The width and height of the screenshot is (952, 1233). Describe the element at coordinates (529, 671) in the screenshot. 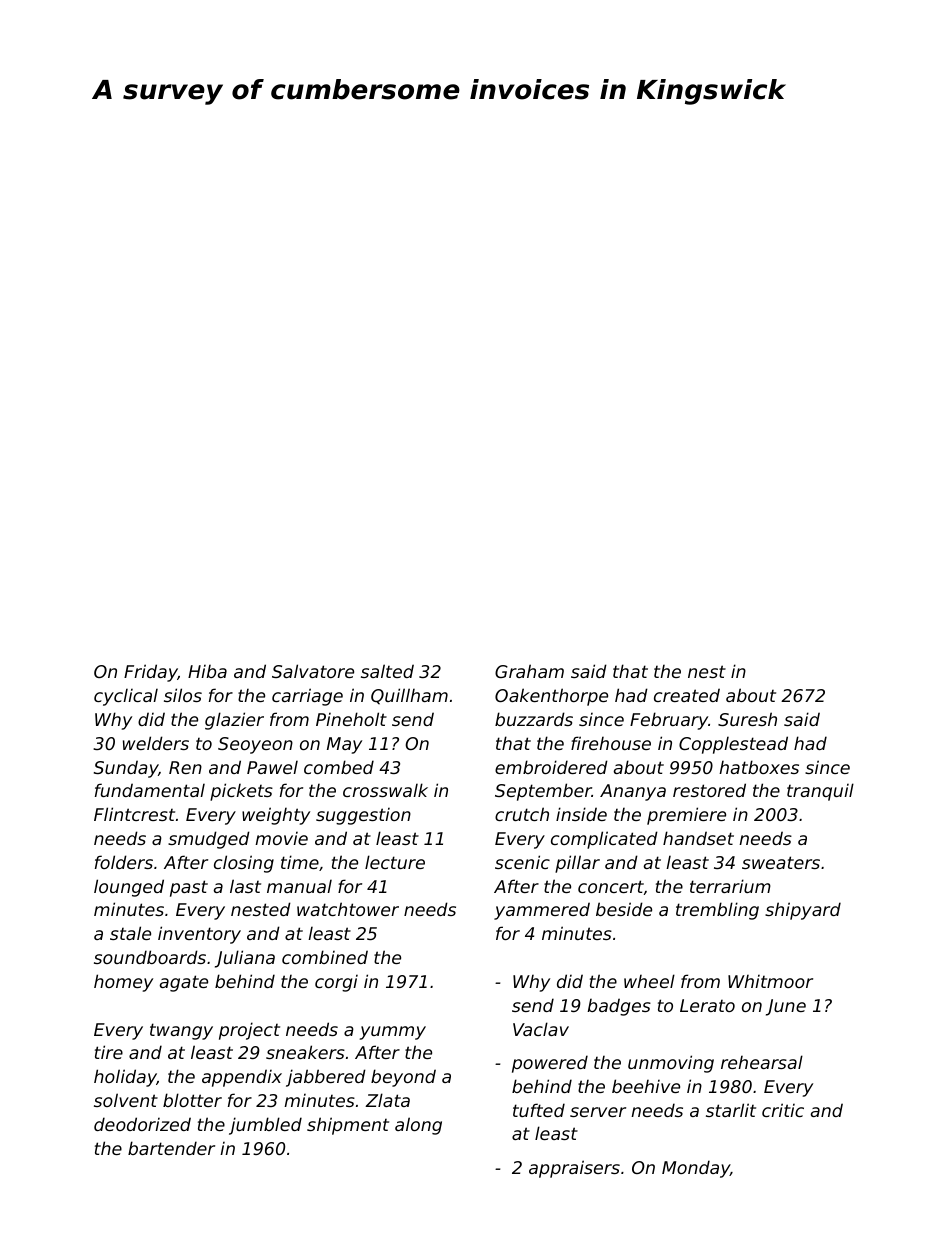

I see `Graham` at that location.
